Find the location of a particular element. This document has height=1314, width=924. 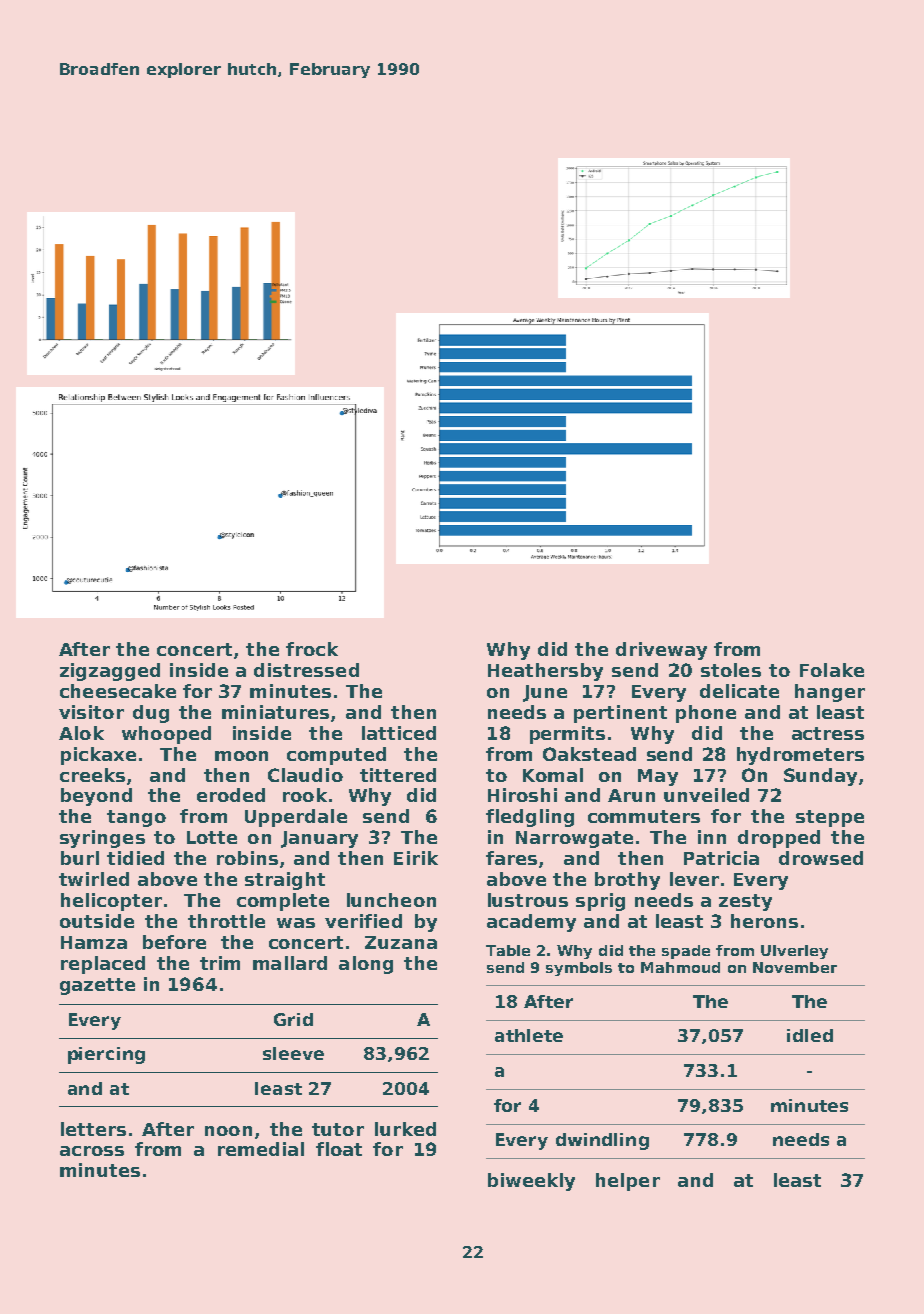

remedial is located at coordinates (261, 1149).
